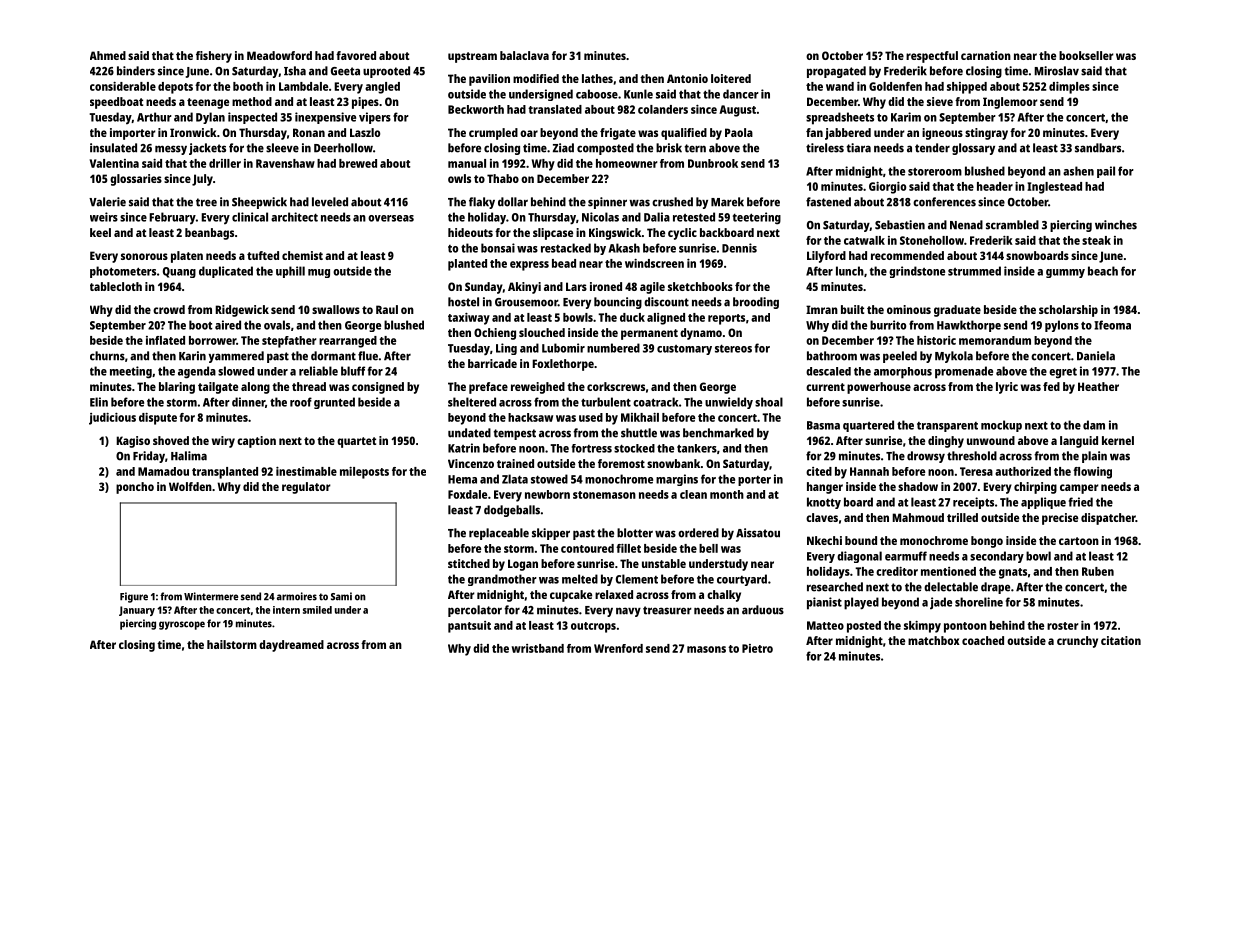  I want to click on daydreamed, so click(291, 646).
